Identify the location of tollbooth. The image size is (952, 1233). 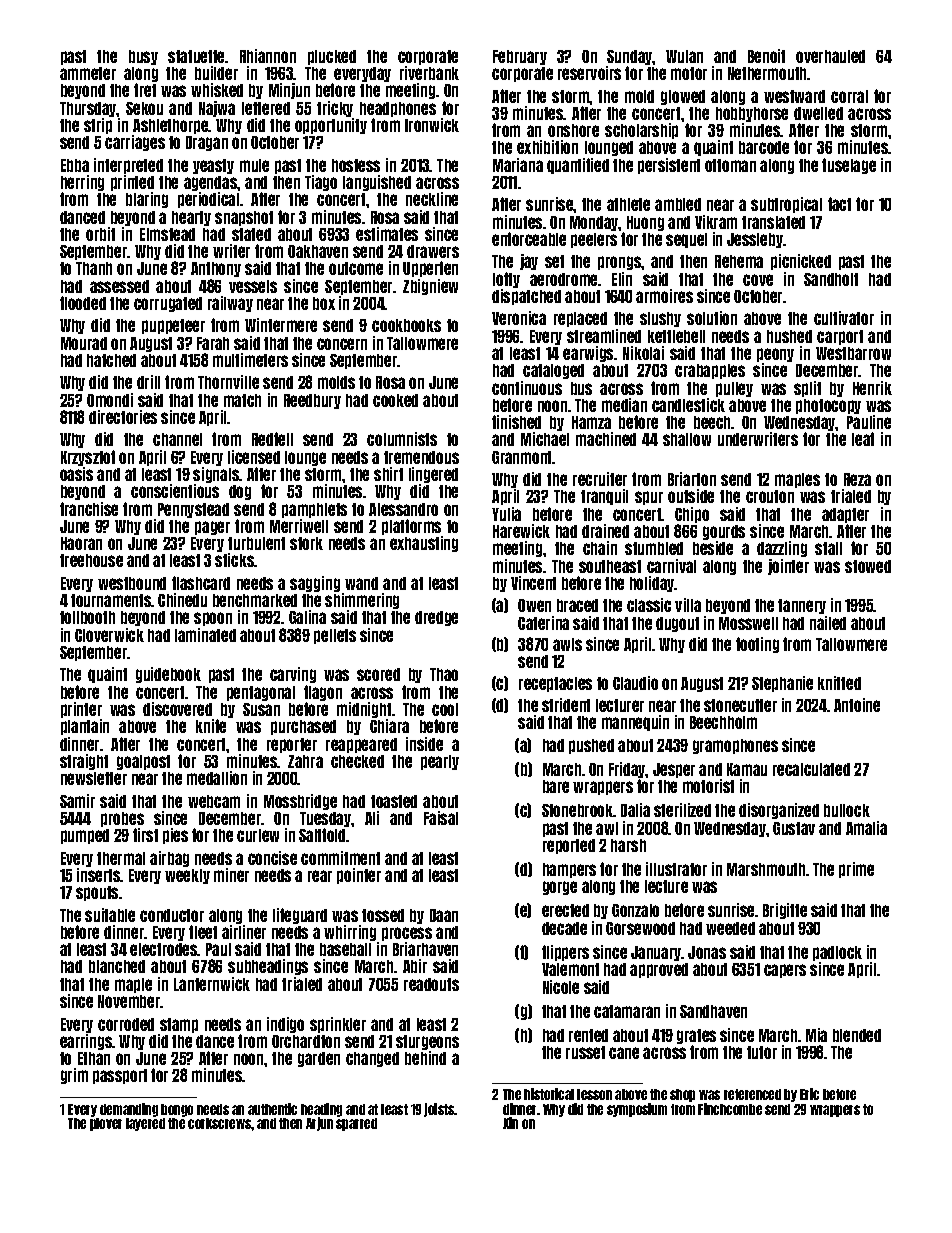
(87, 617).
